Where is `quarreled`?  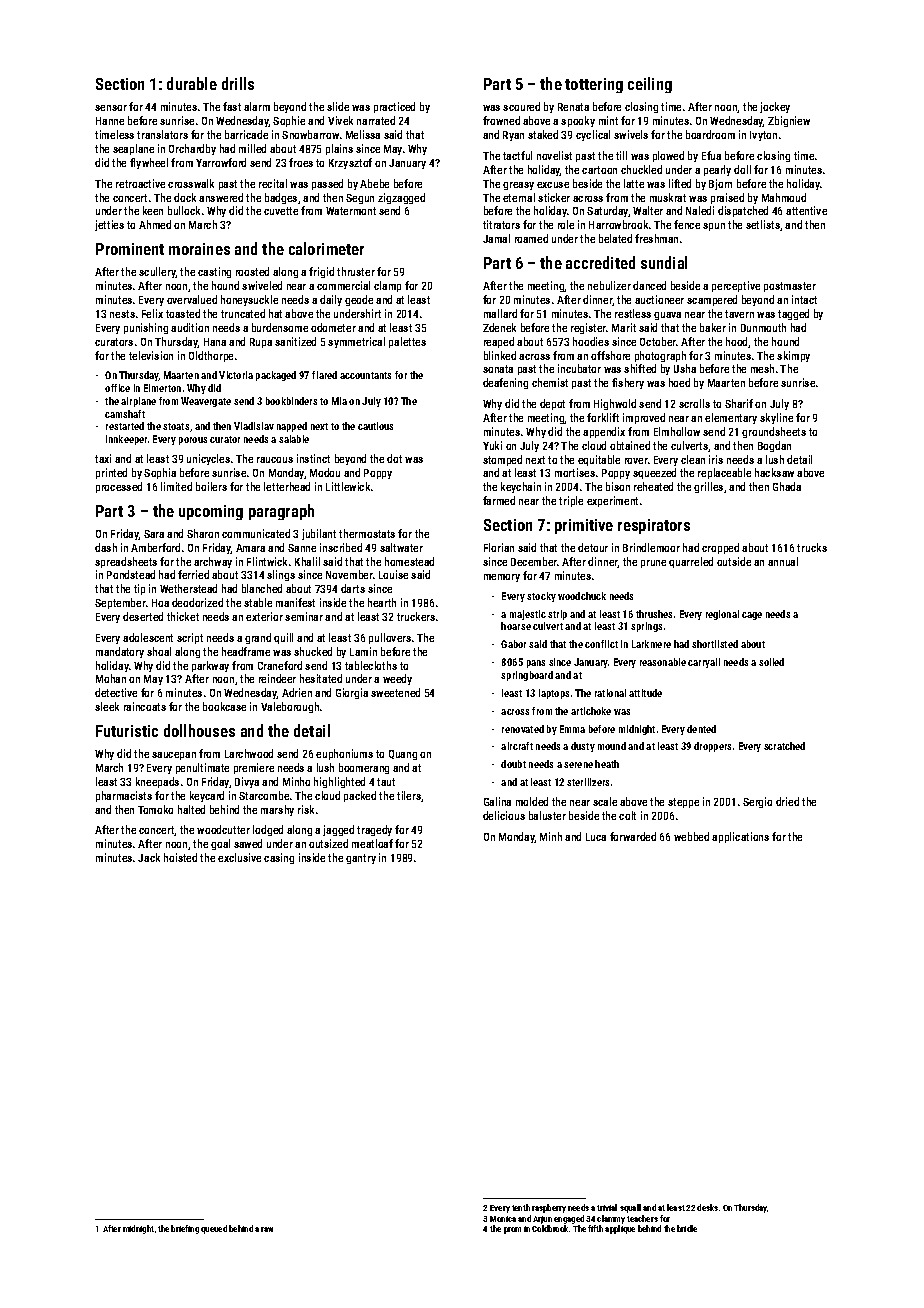
quarreled is located at coordinates (691, 562).
